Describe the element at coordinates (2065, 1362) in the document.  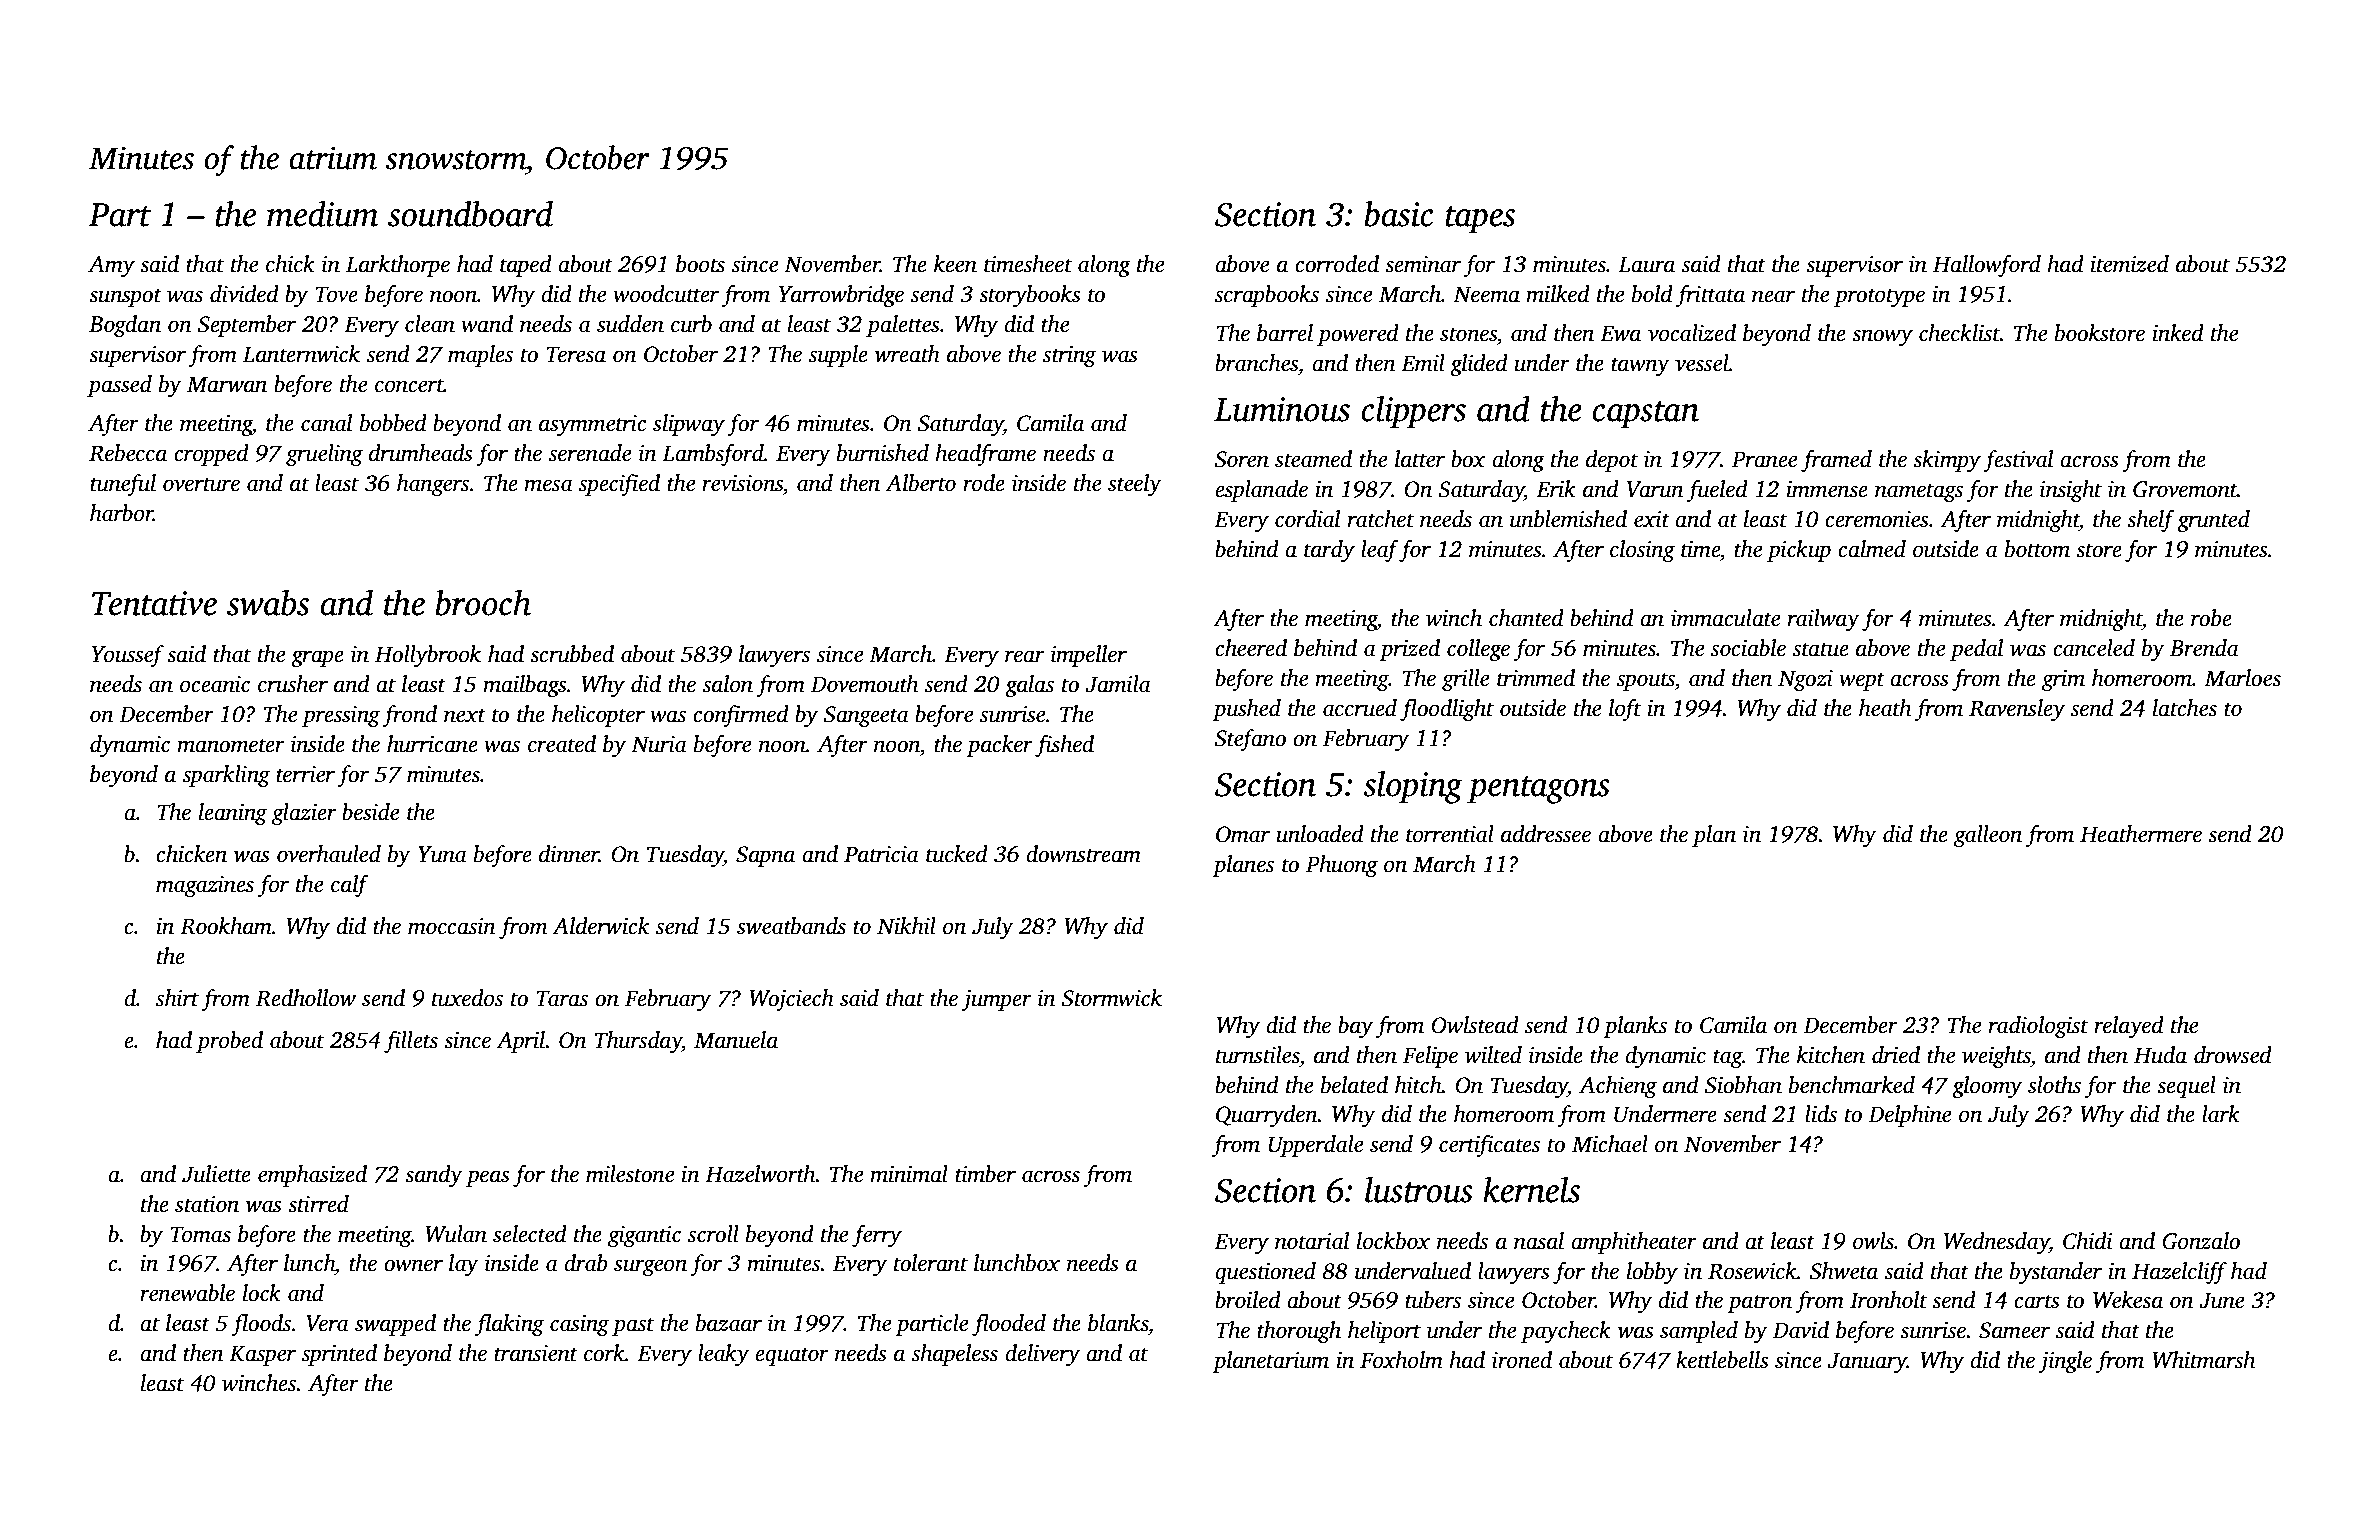
I see `jingle` at that location.
